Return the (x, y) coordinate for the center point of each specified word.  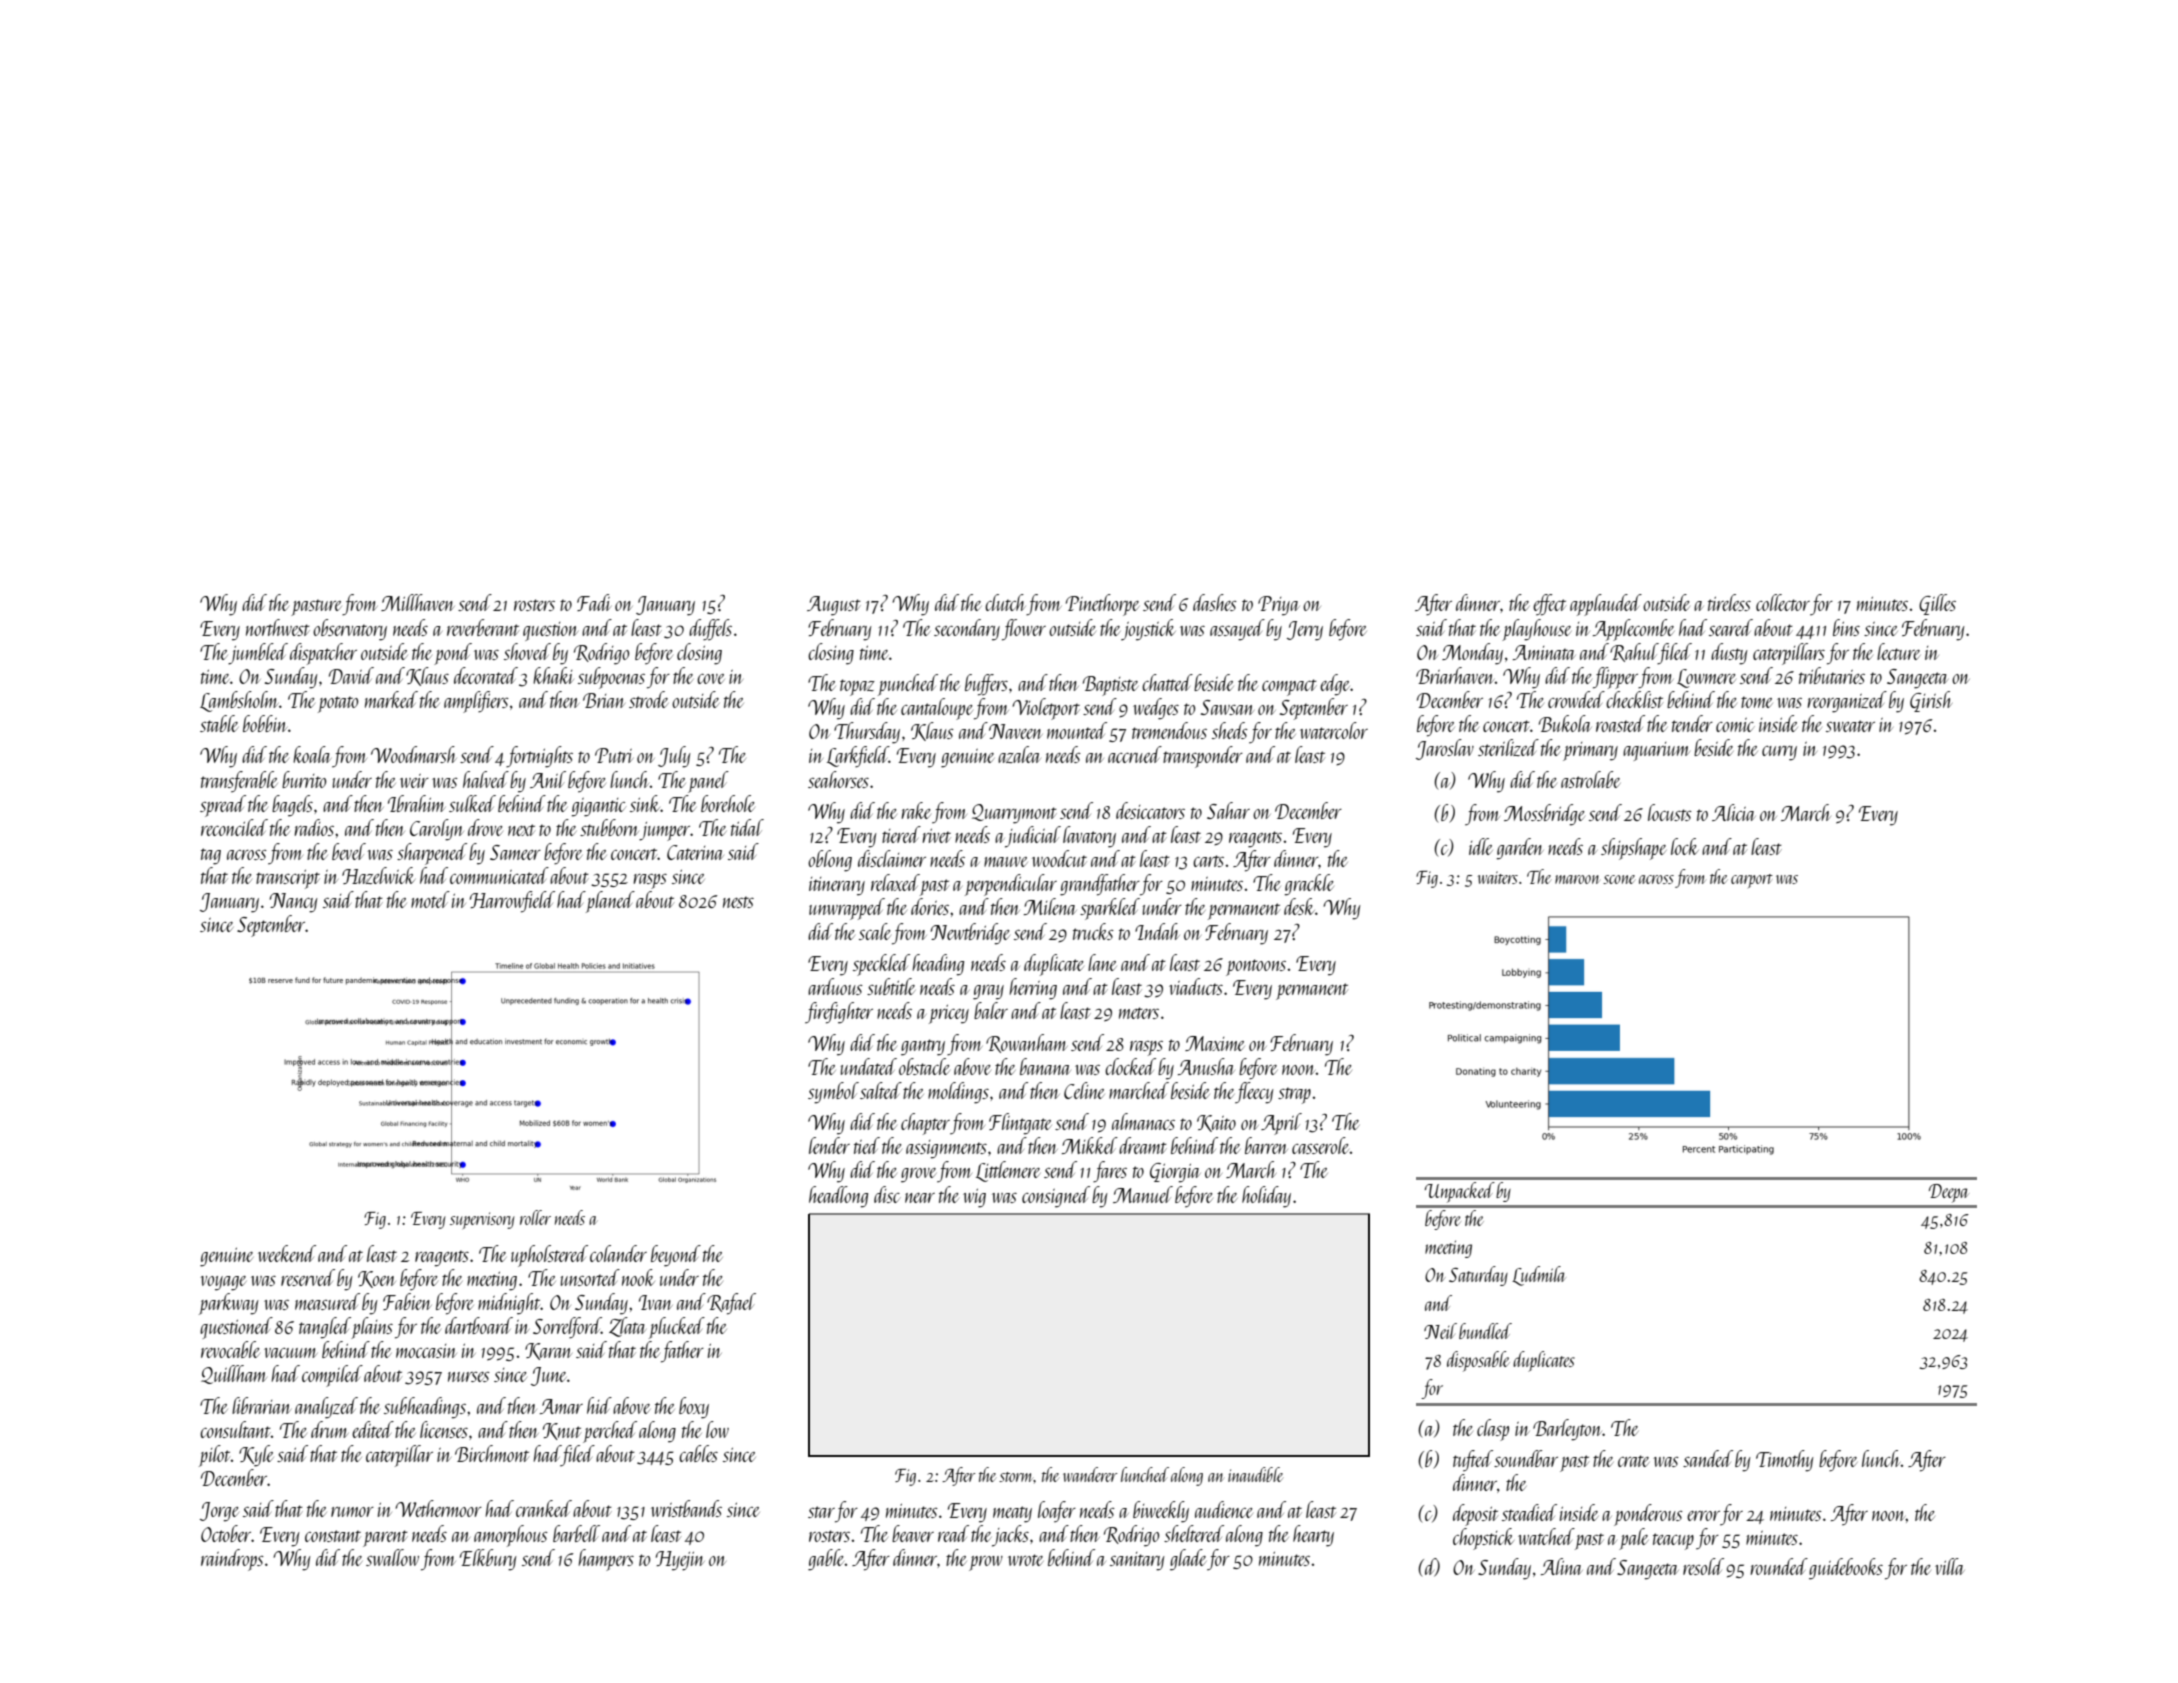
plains (372, 1328)
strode (648, 699)
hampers (606, 1560)
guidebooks (1846, 1569)
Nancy (293, 903)
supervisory (482, 1220)
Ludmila (1539, 1276)
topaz (857, 687)
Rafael (731, 1304)
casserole (1321, 1145)
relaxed (895, 882)
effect (1549, 605)
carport (1752, 881)
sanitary (1137, 1561)
